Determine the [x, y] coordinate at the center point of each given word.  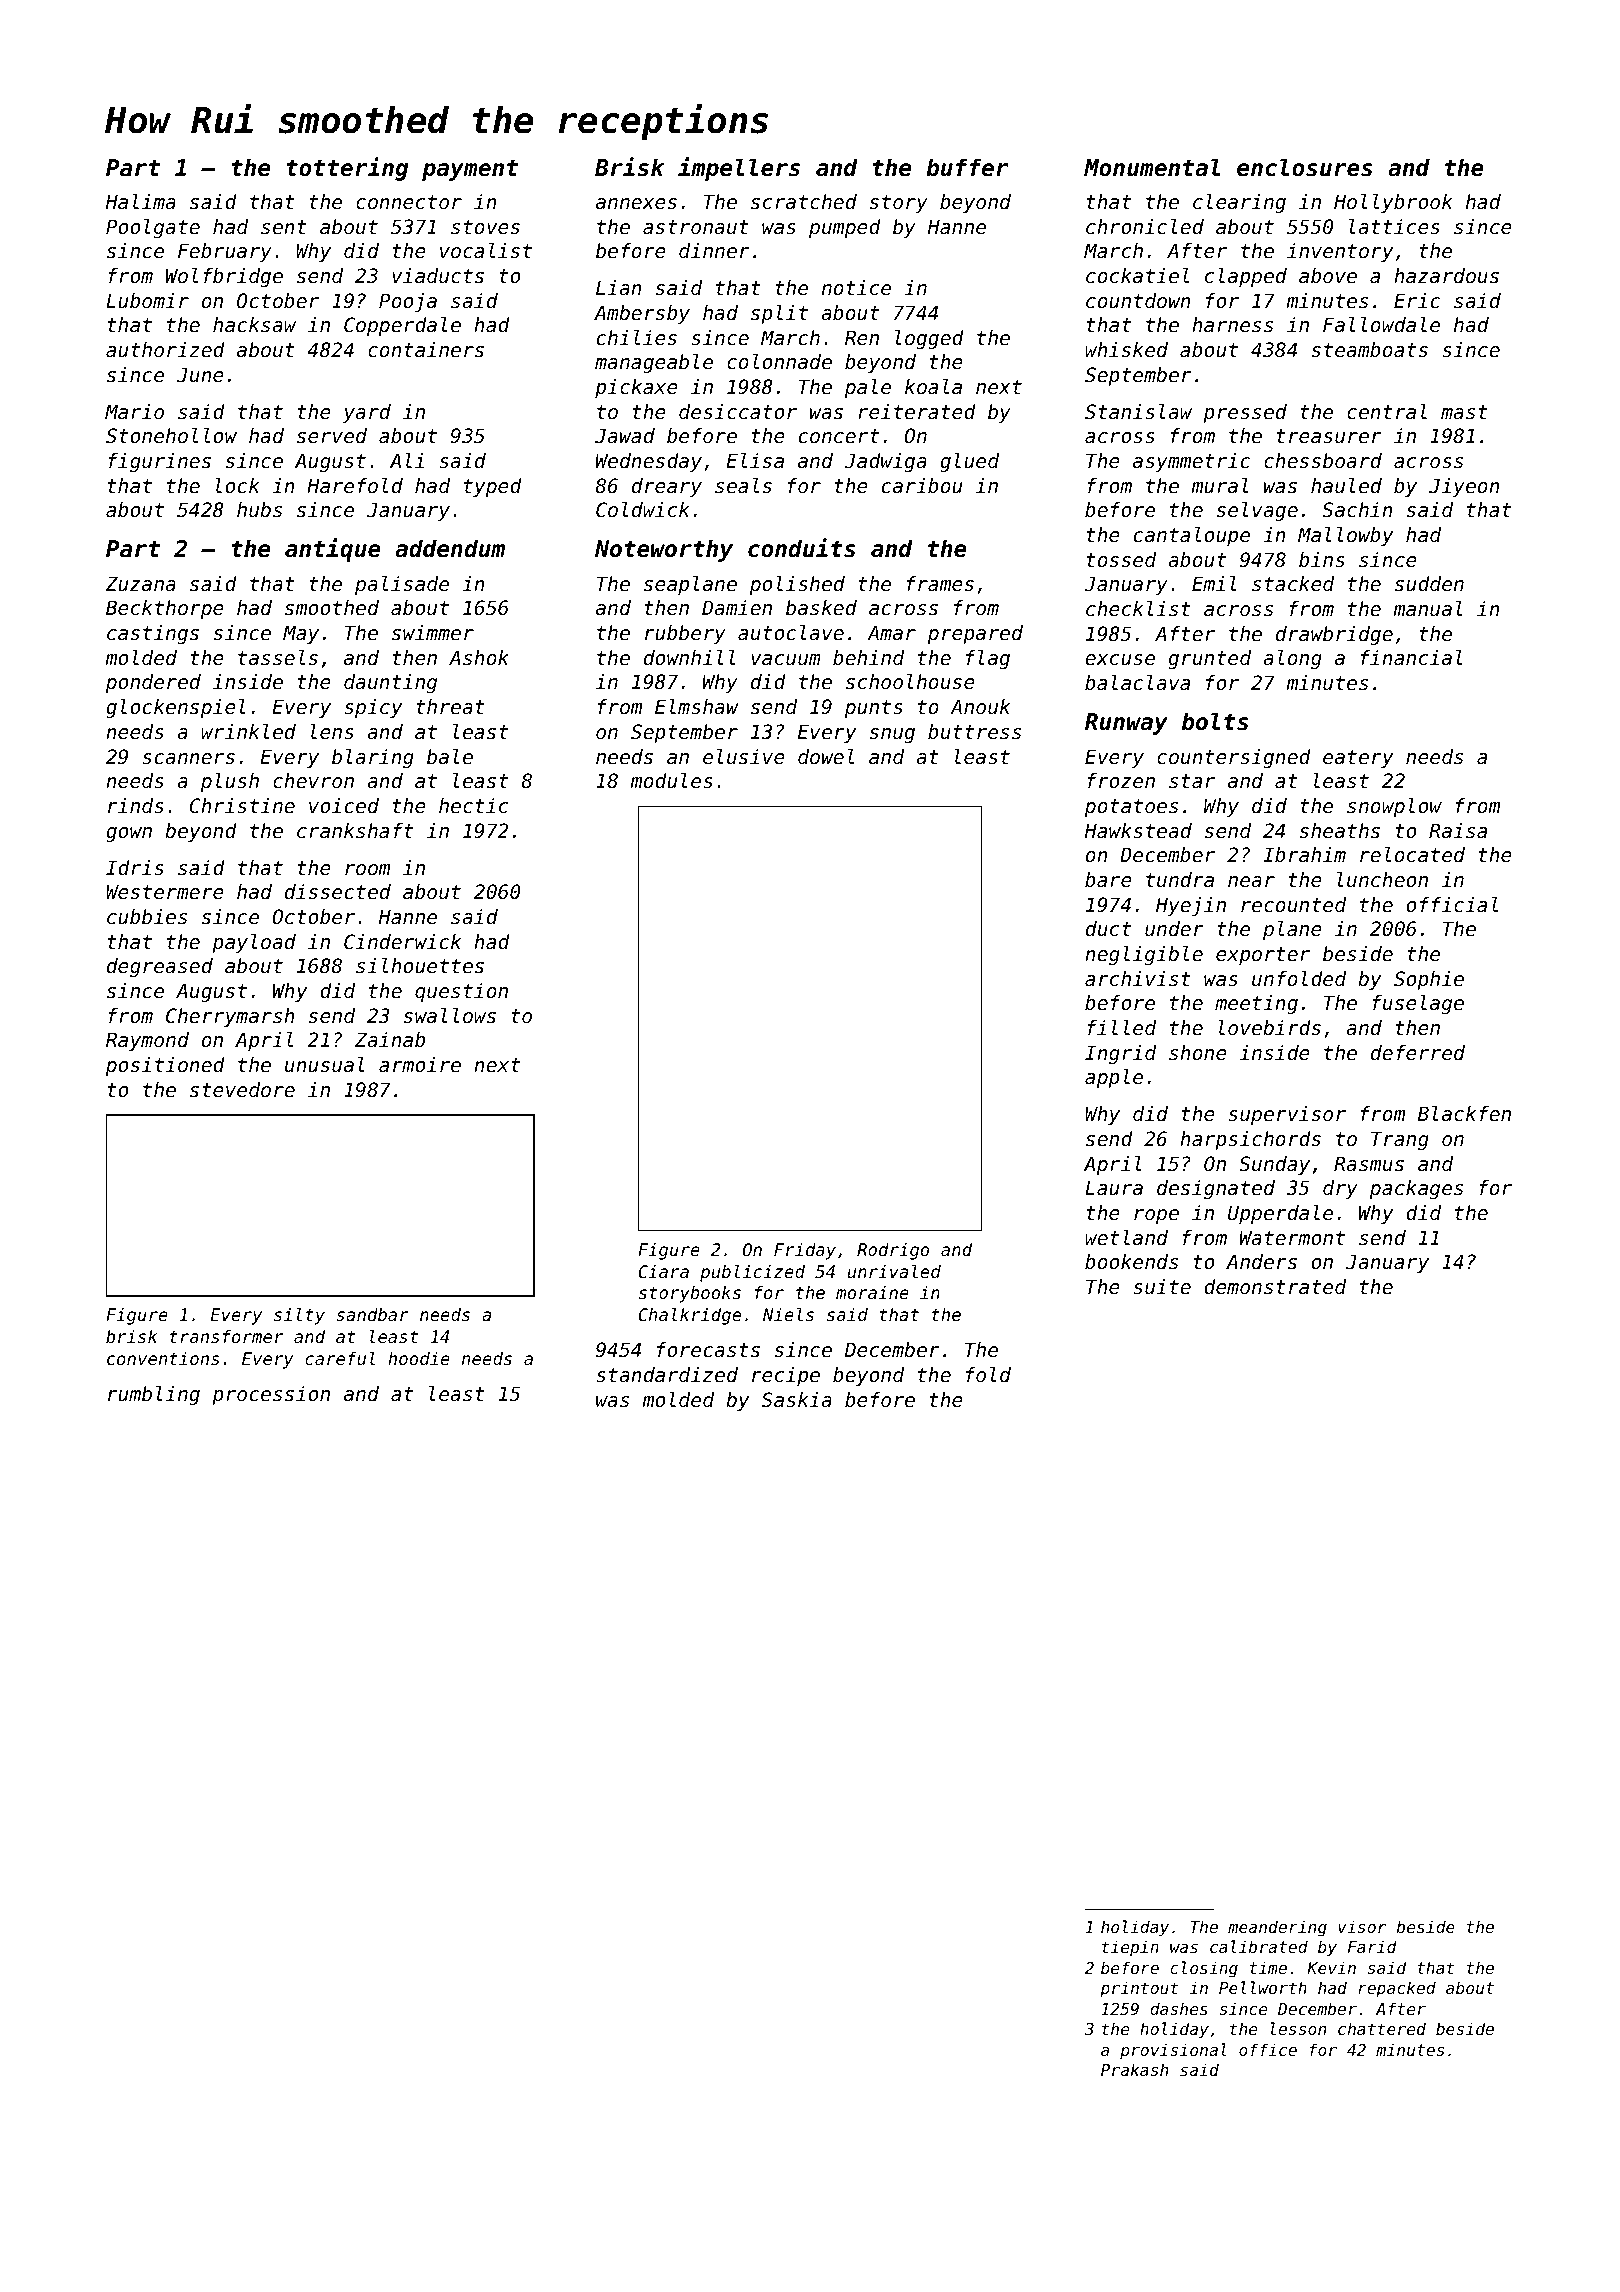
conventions [163, 1358]
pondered [153, 683]
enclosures [1305, 167]
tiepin [1130, 1948]
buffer [967, 167]
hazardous [1446, 276]
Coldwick [643, 510]
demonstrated [1275, 1287]
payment [470, 170]
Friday [805, 1251]
